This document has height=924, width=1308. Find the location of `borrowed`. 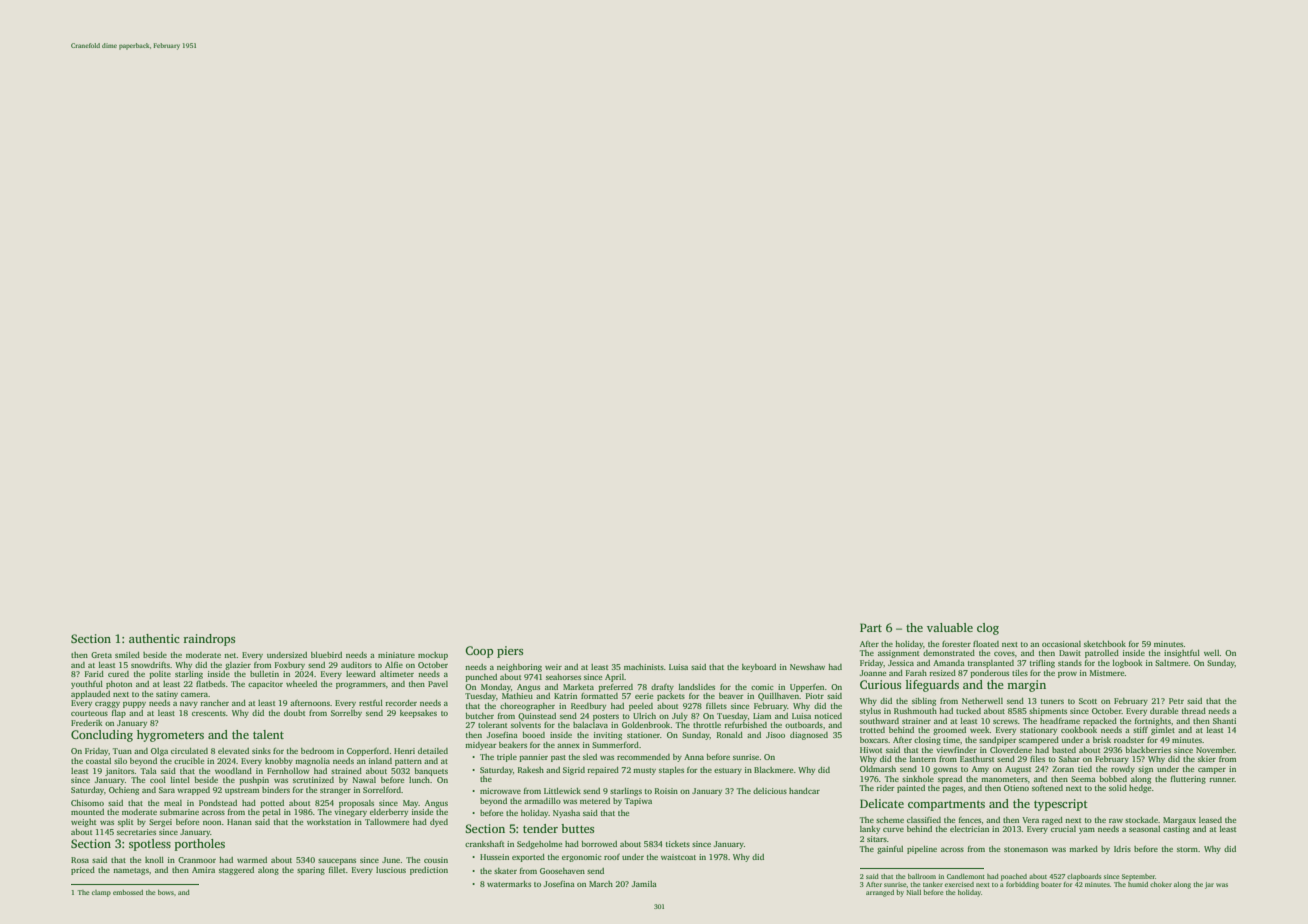

borrowed is located at coordinates (599, 844).
